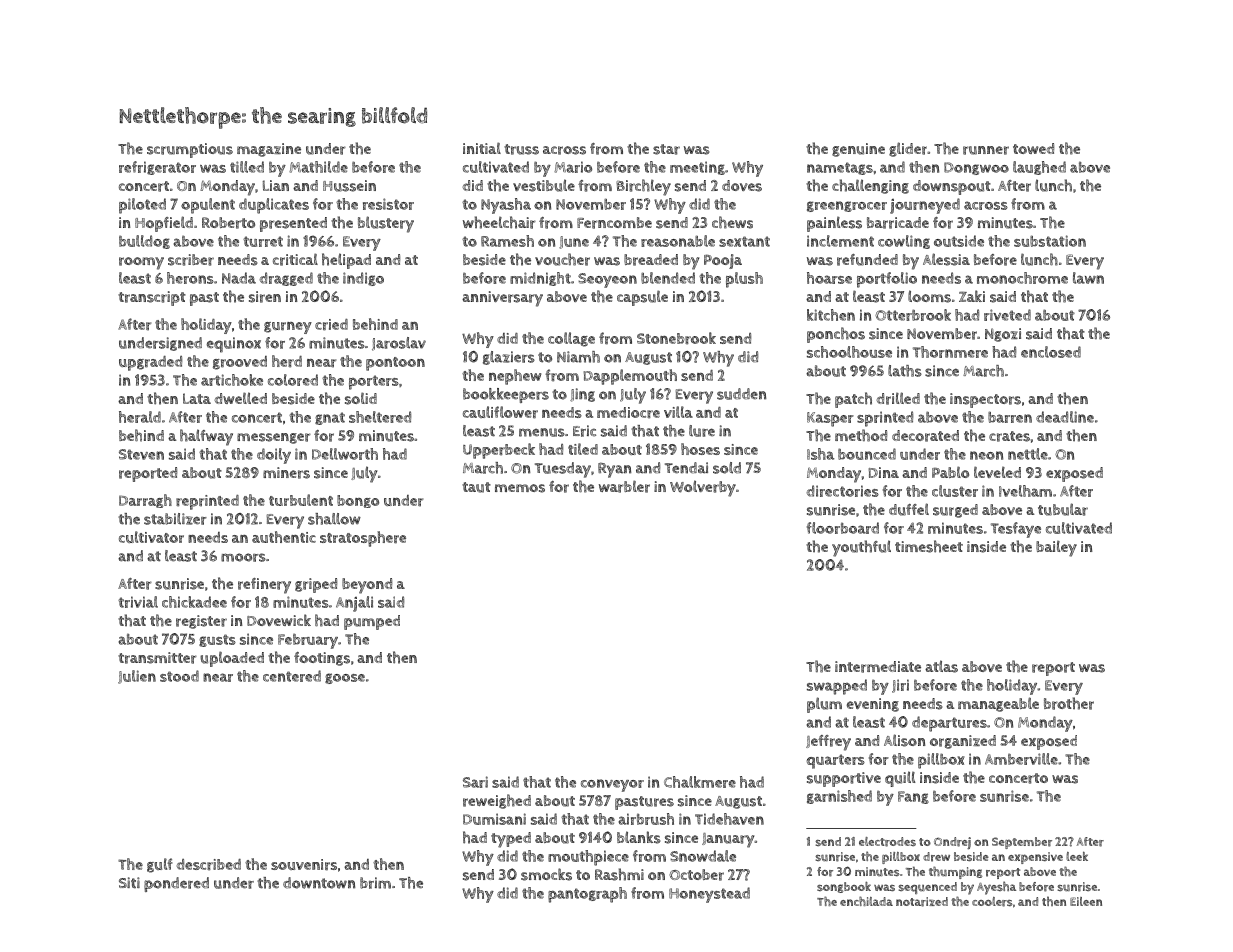 This document has width=1233, height=952. I want to click on towed, so click(1033, 148).
